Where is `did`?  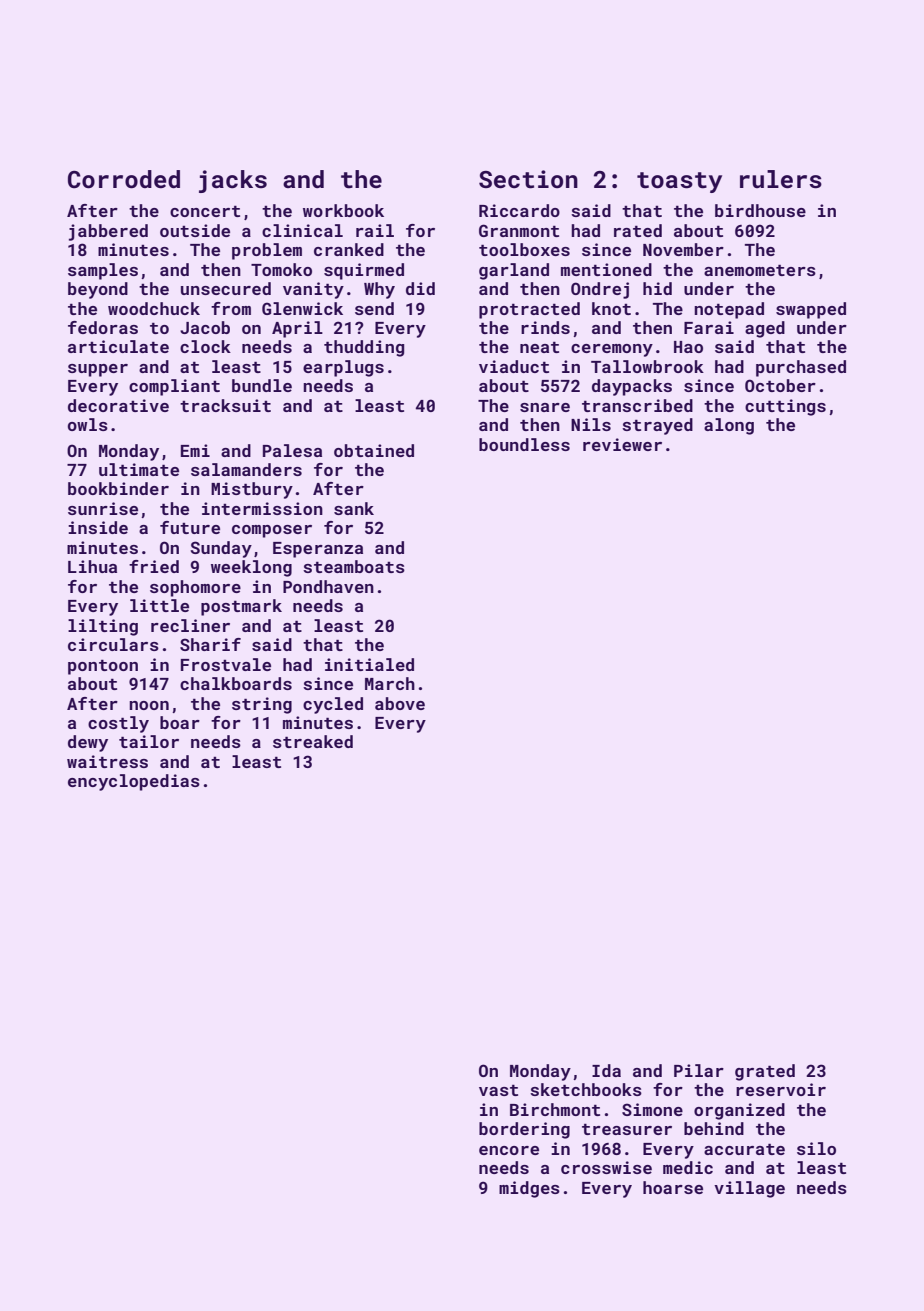 did is located at coordinates (420, 288).
